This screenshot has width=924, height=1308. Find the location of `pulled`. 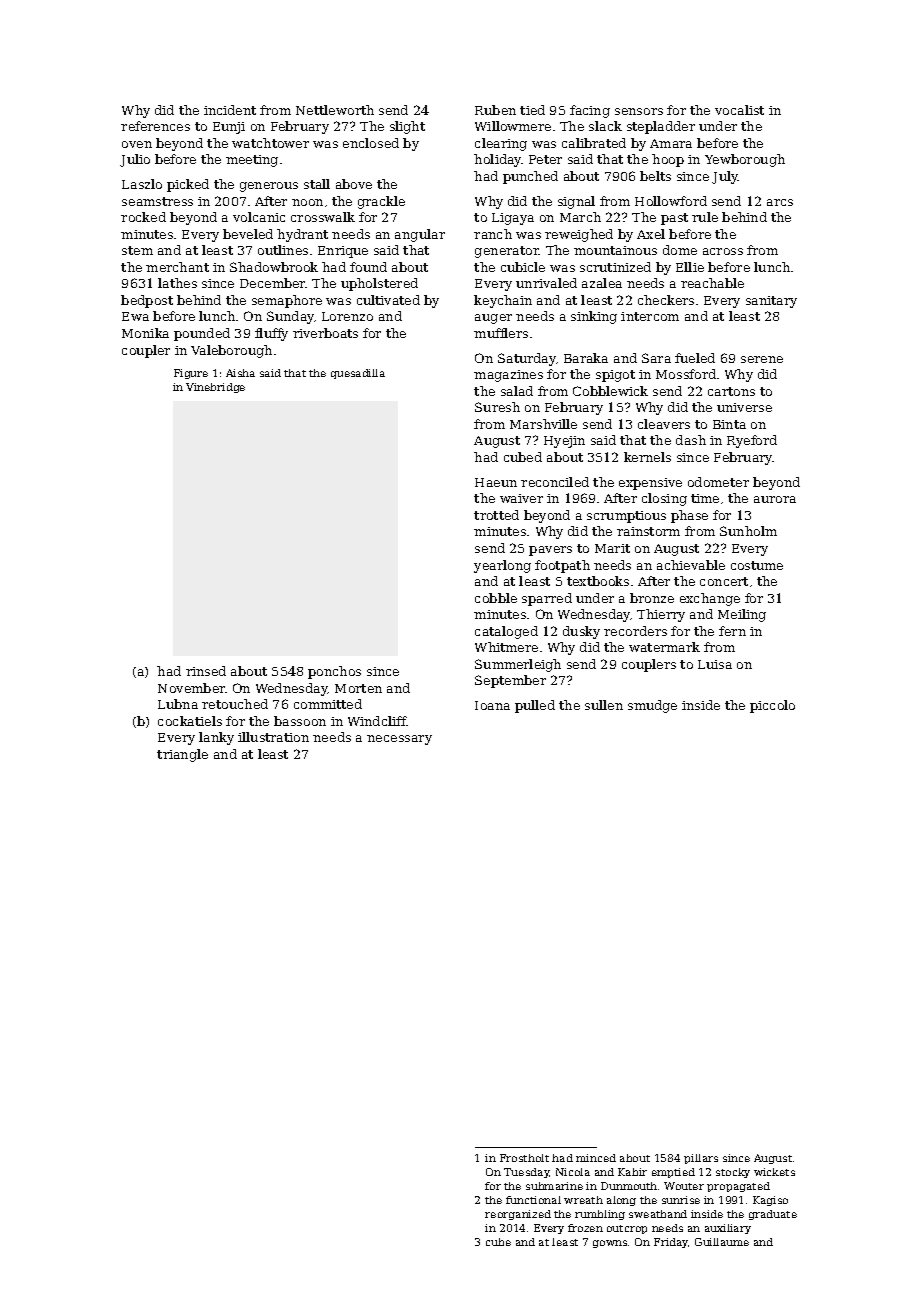

pulled is located at coordinates (535, 706).
